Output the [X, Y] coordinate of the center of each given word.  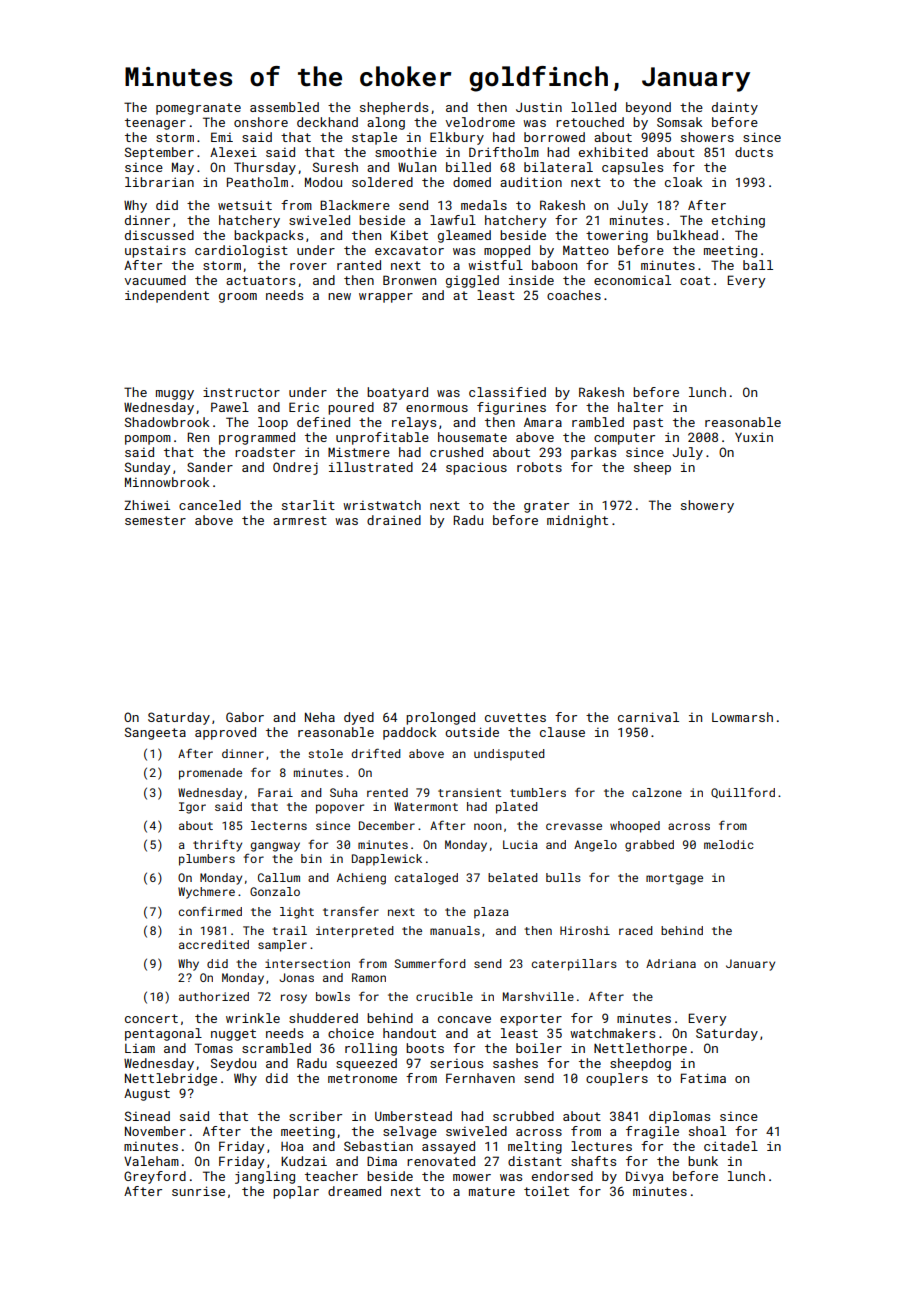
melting [535, 1147]
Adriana [671, 963]
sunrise [198, 1191]
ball [758, 265]
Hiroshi [585, 930]
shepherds [394, 108]
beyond [648, 108]
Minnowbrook [167, 482]
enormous [437, 408]
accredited [214, 944]
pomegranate [198, 109]
